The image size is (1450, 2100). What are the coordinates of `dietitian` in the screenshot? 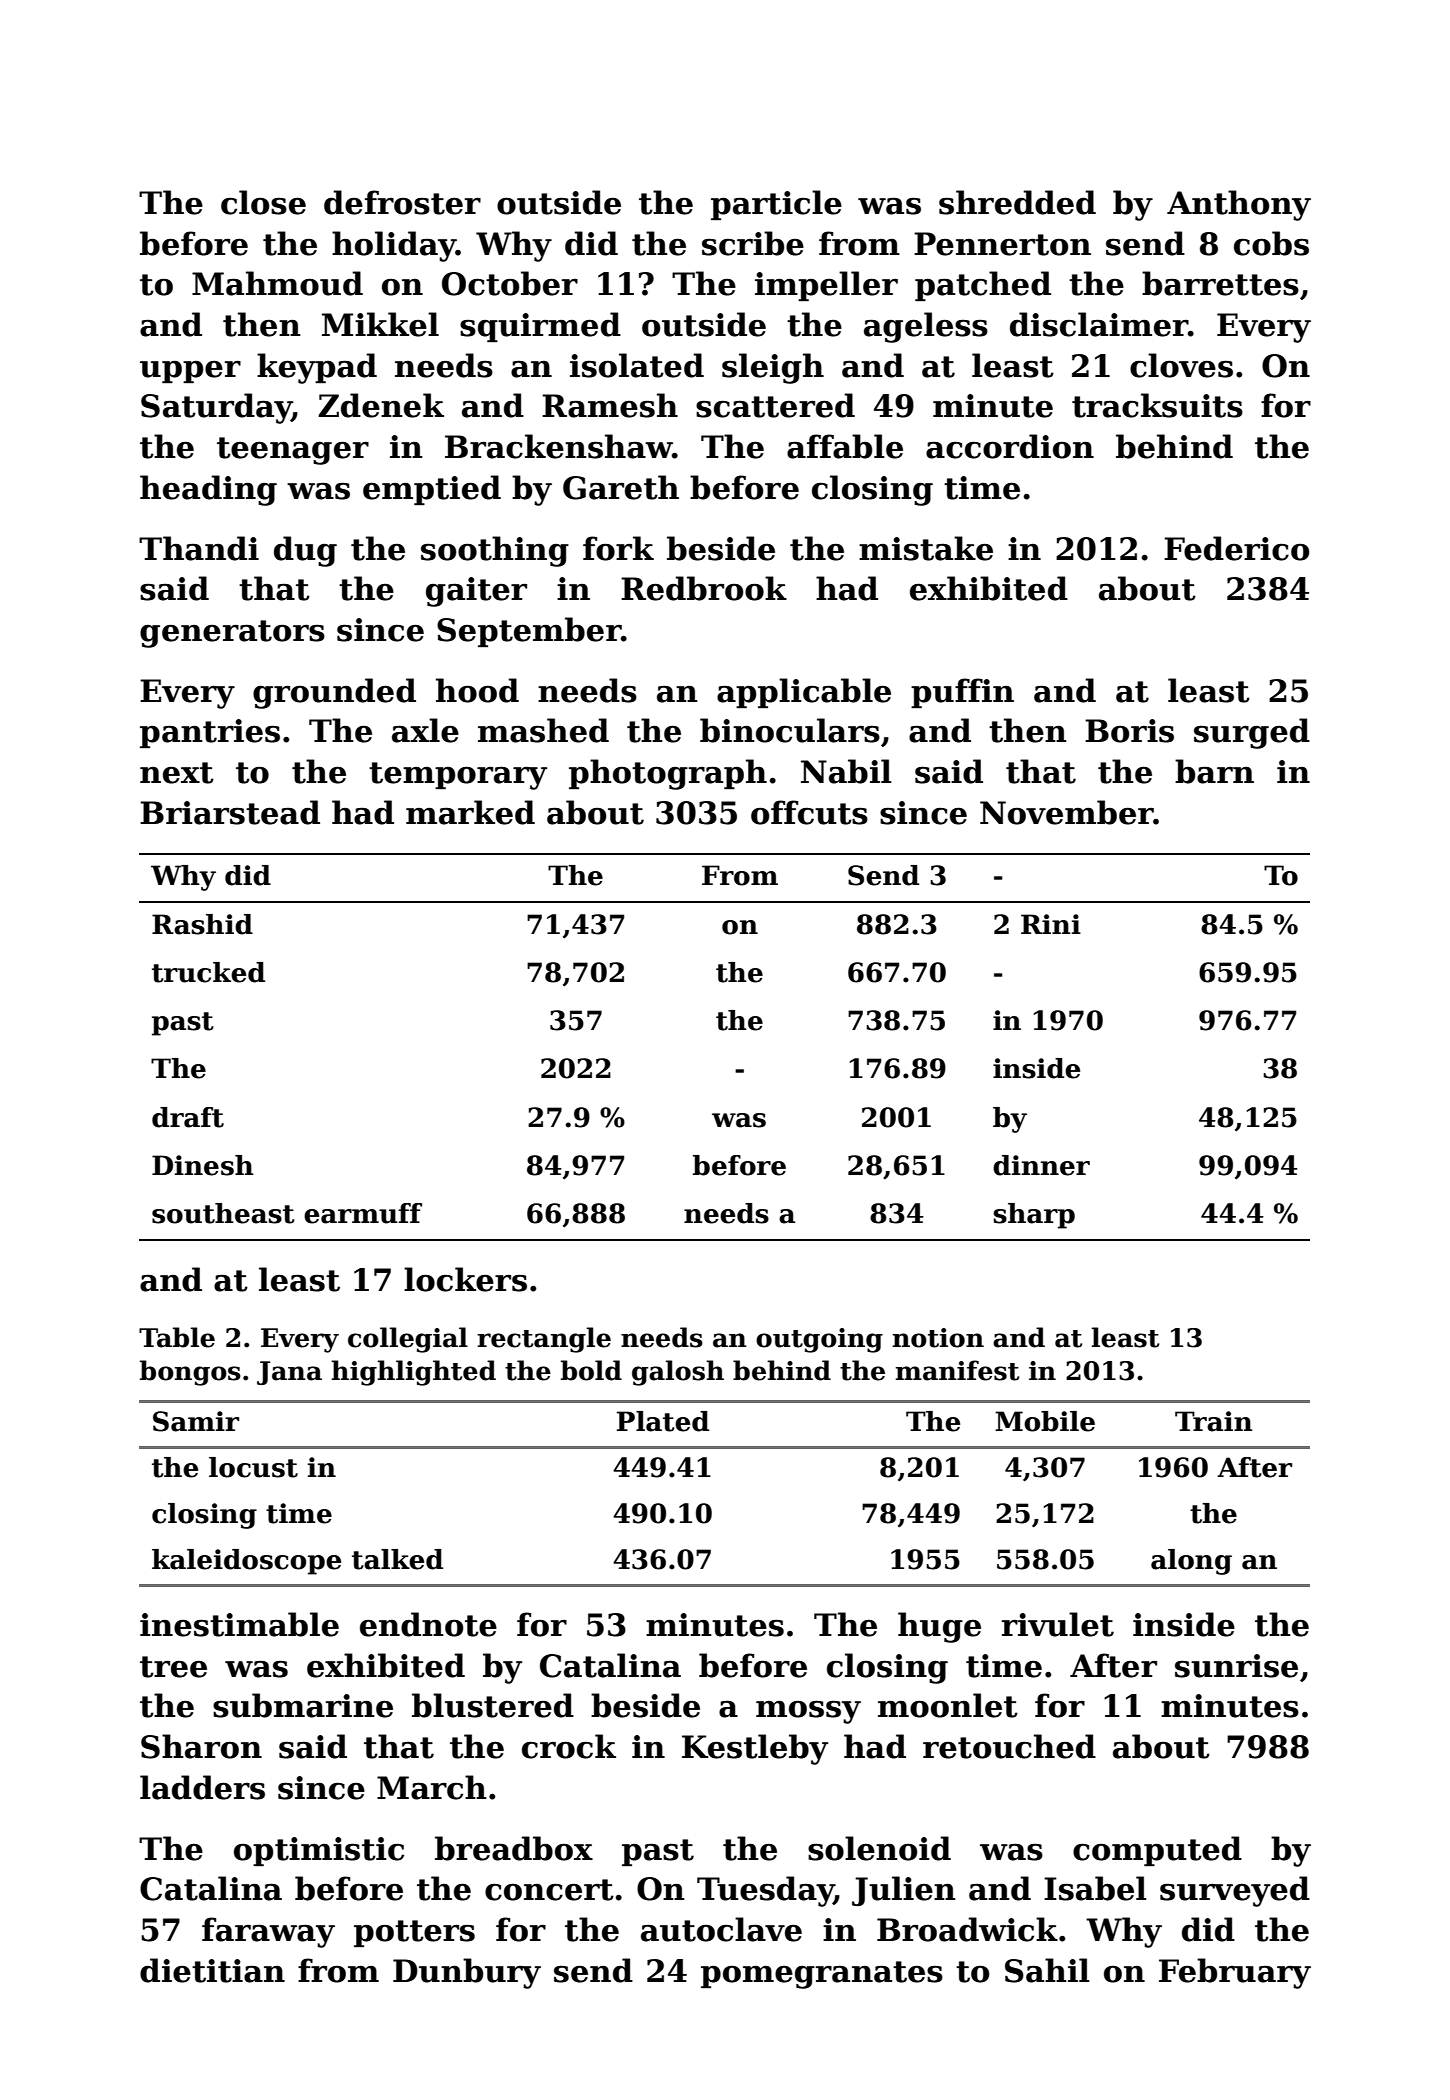 It's located at (212, 1970).
